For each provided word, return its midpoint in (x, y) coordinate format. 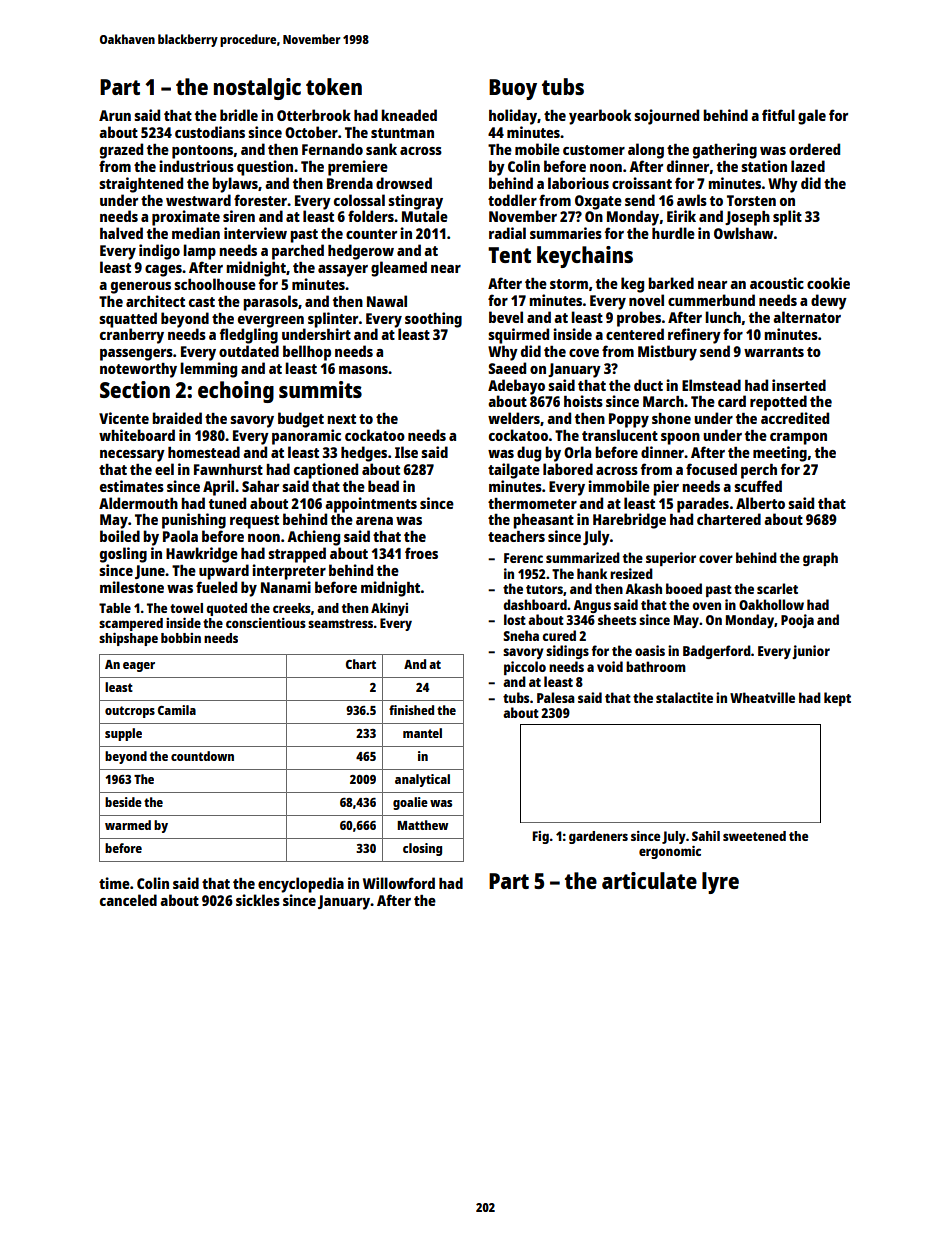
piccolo (525, 668)
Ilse (406, 452)
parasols (270, 303)
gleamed (399, 269)
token (334, 86)
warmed (128, 825)
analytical (422, 780)
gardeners (598, 837)
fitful (778, 115)
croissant (642, 183)
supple (123, 734)
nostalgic (257, 89)
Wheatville (762, 697)
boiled (120, 536)
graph (820, 559)
